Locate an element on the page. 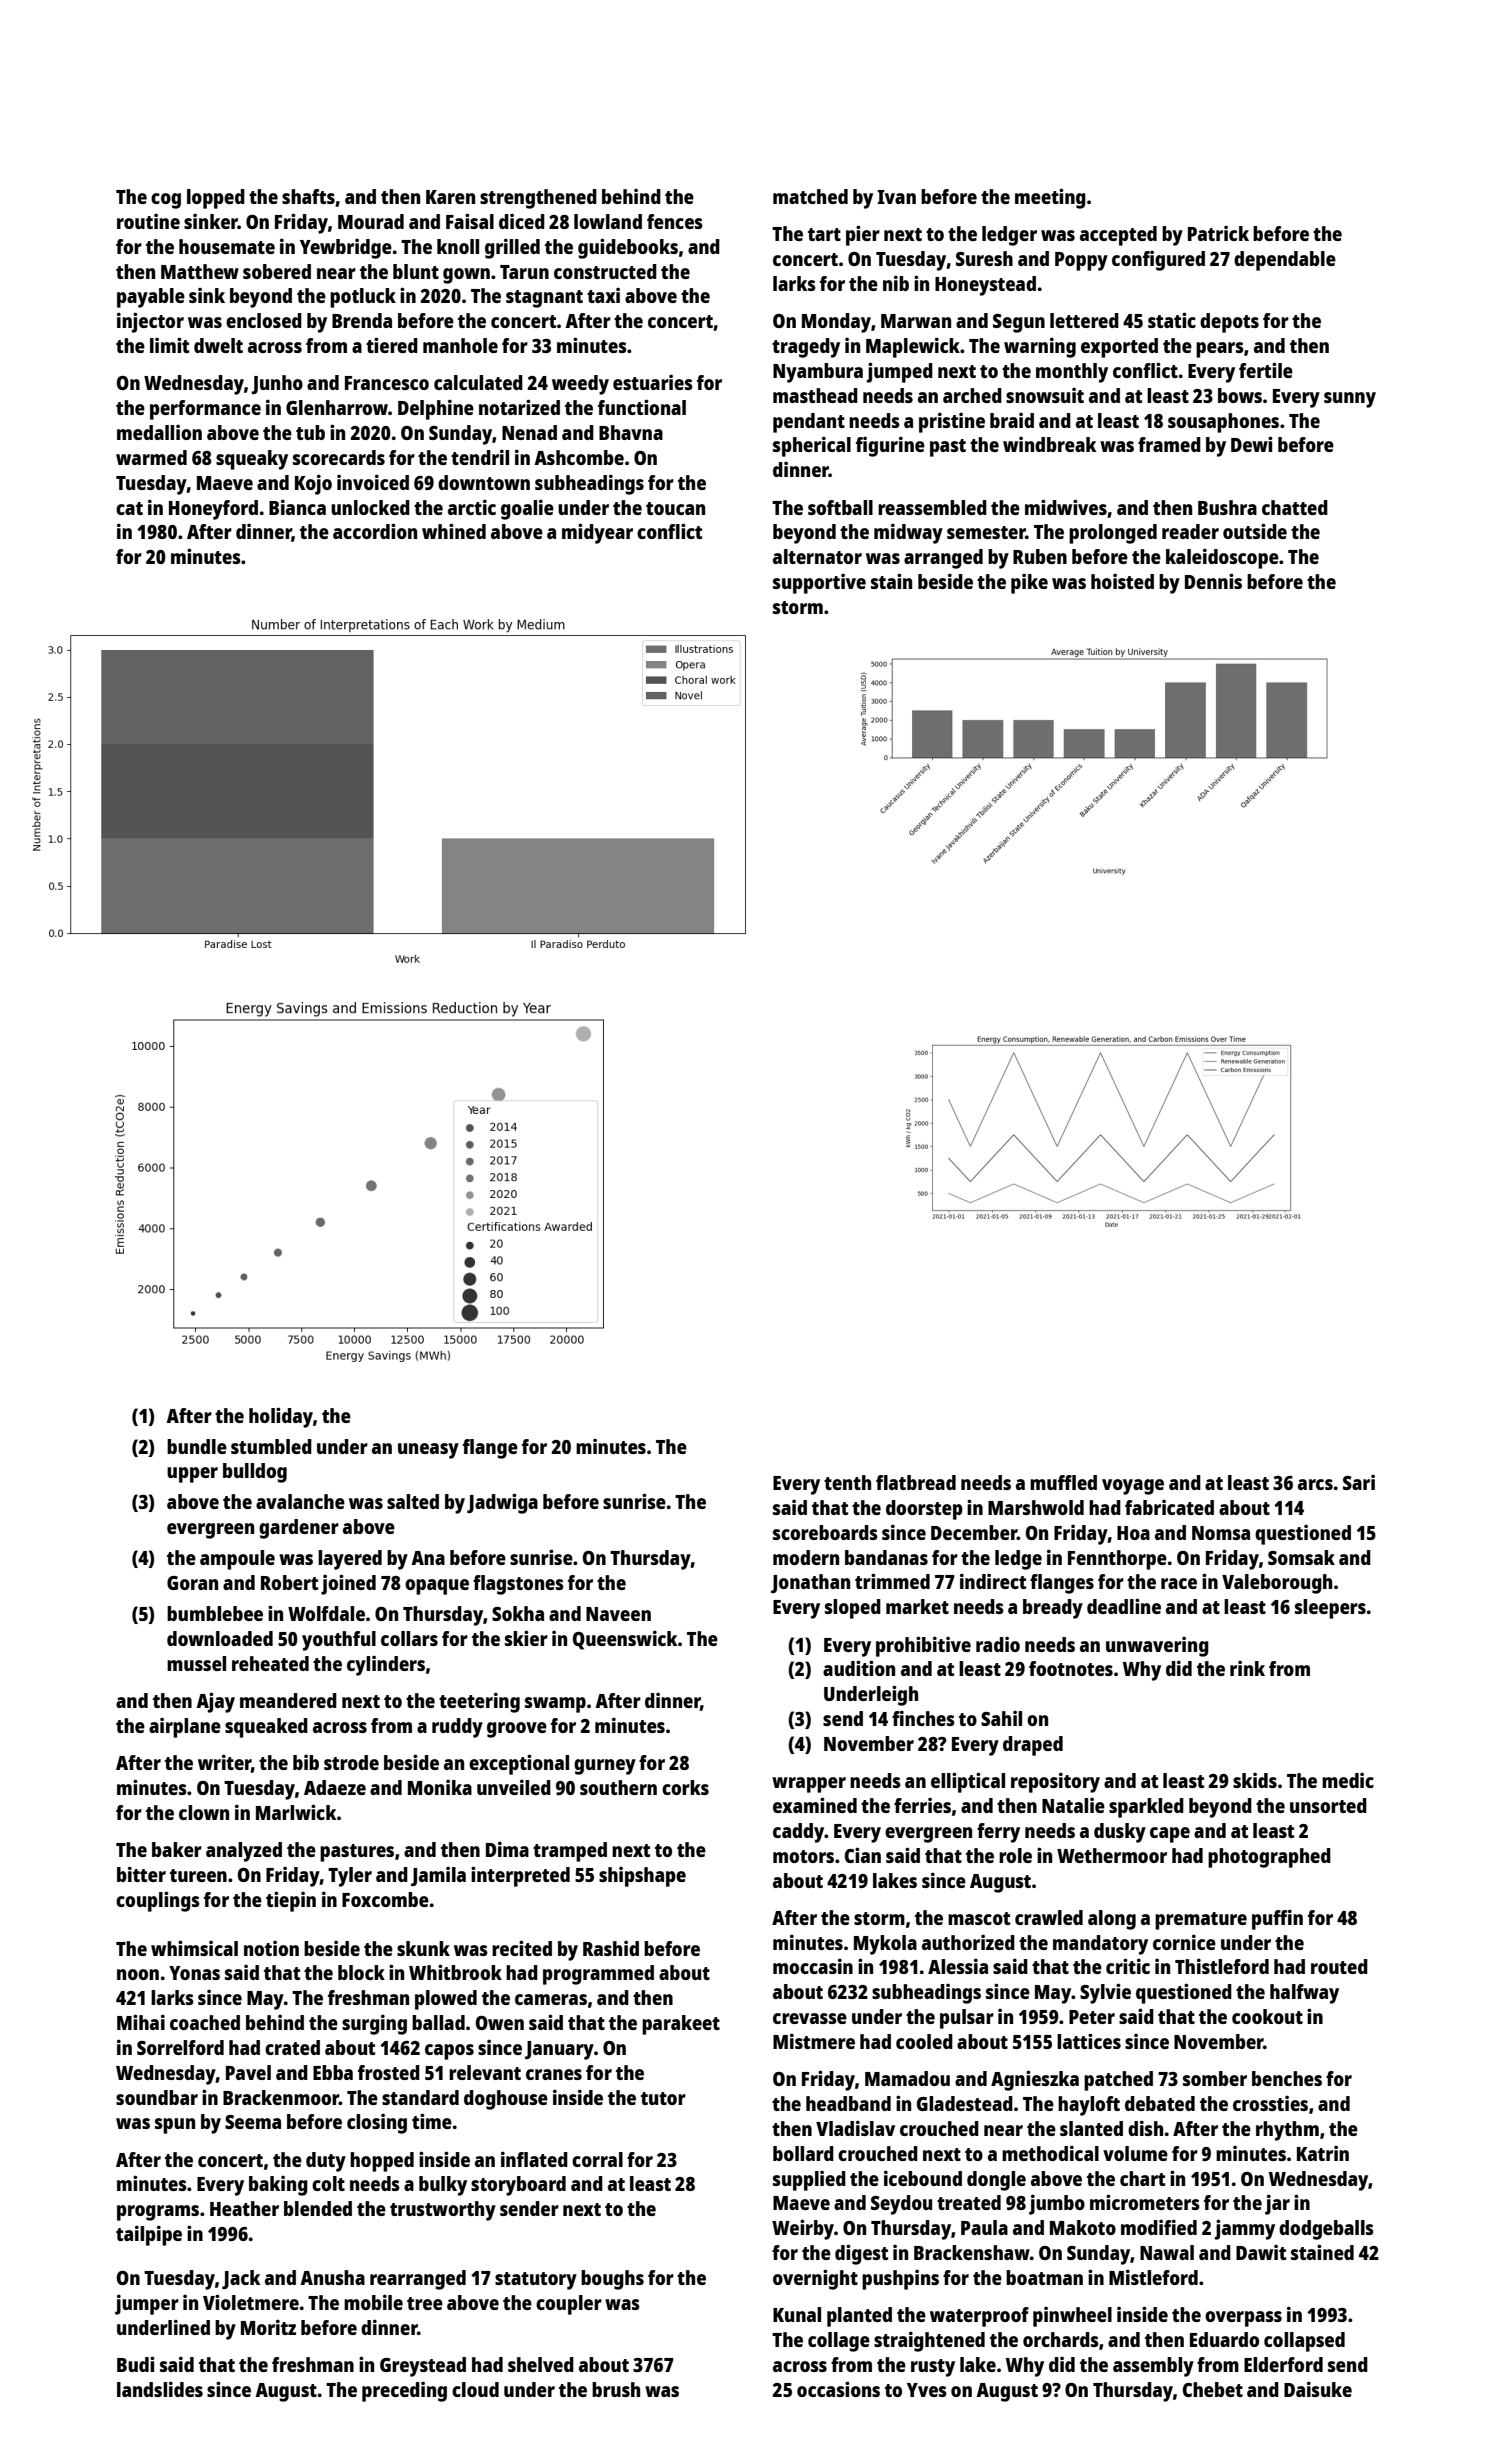  noon is located at coordinates (138, 1974).
